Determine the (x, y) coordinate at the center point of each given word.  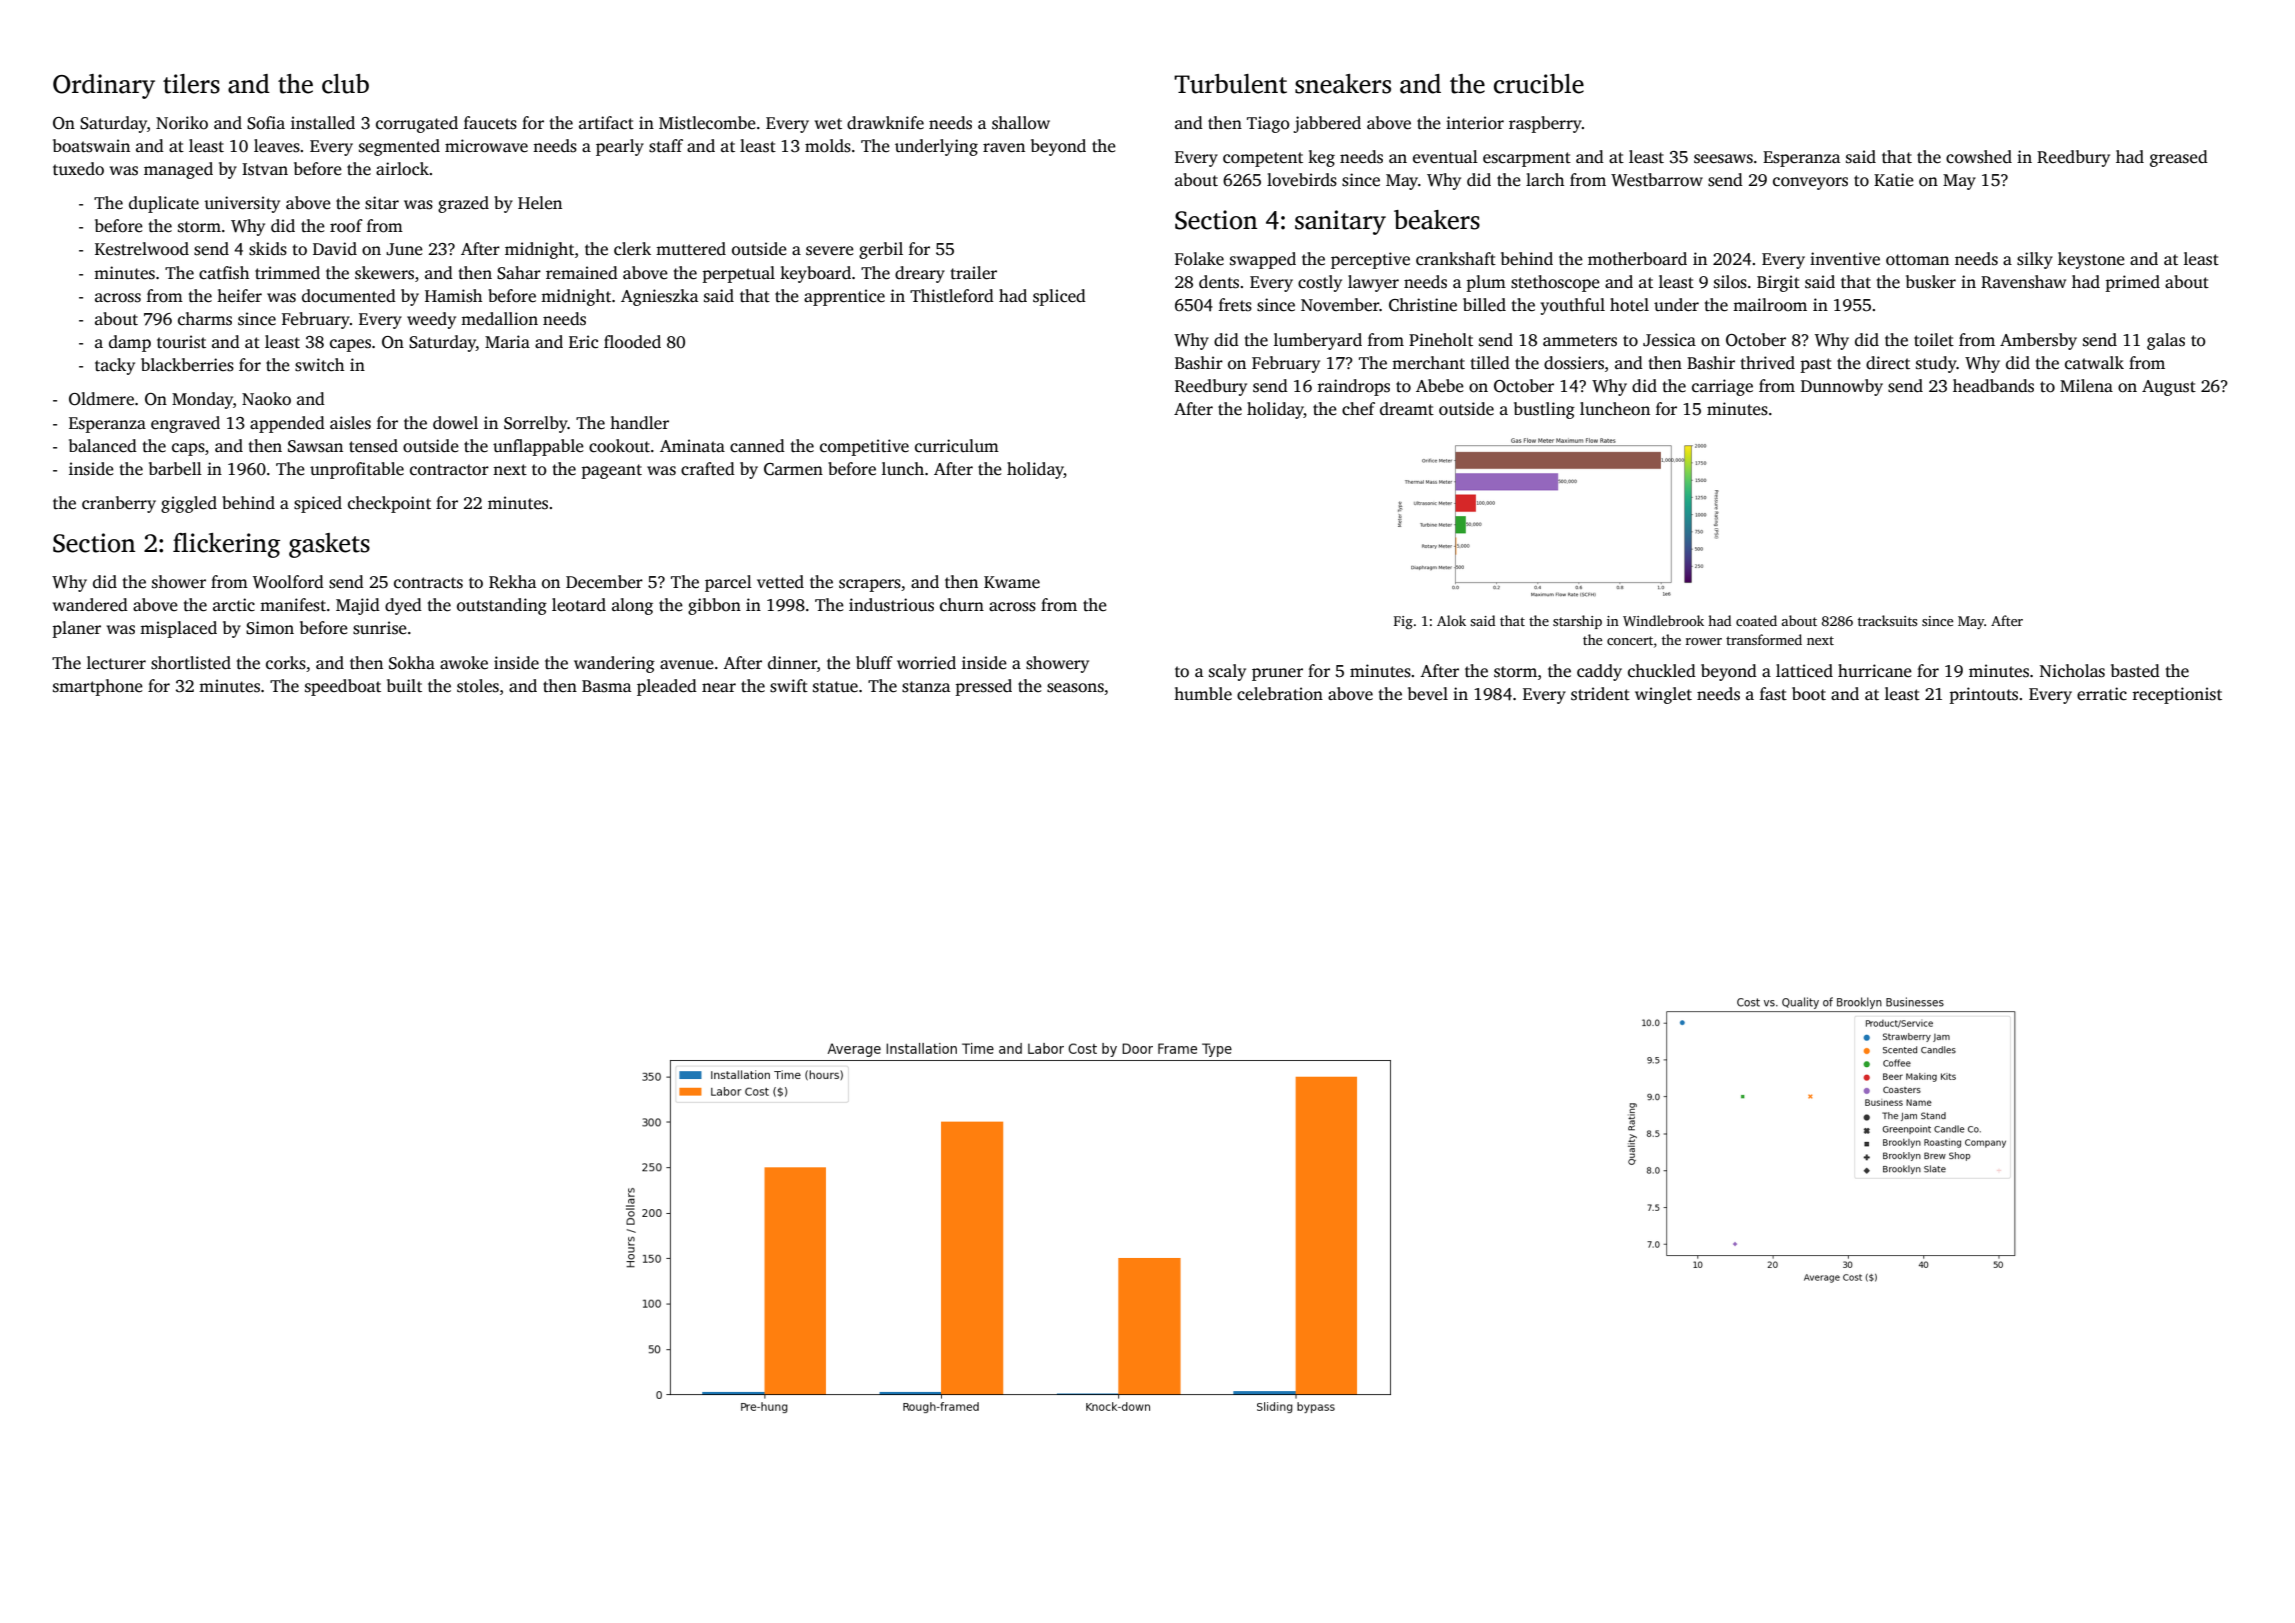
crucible (1539, 84)
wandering (614, 664)
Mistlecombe (707, 123)
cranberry (119, 504)
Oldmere (101, 399)
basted (2135, 671)
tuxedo (78, 169)
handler (639, 423)
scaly (1227, 672)
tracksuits (1887, 620)
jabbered (1327, 124)
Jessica (1669, 340)
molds (828, 146)
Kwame (1012, 582)
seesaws (1723, 159)
